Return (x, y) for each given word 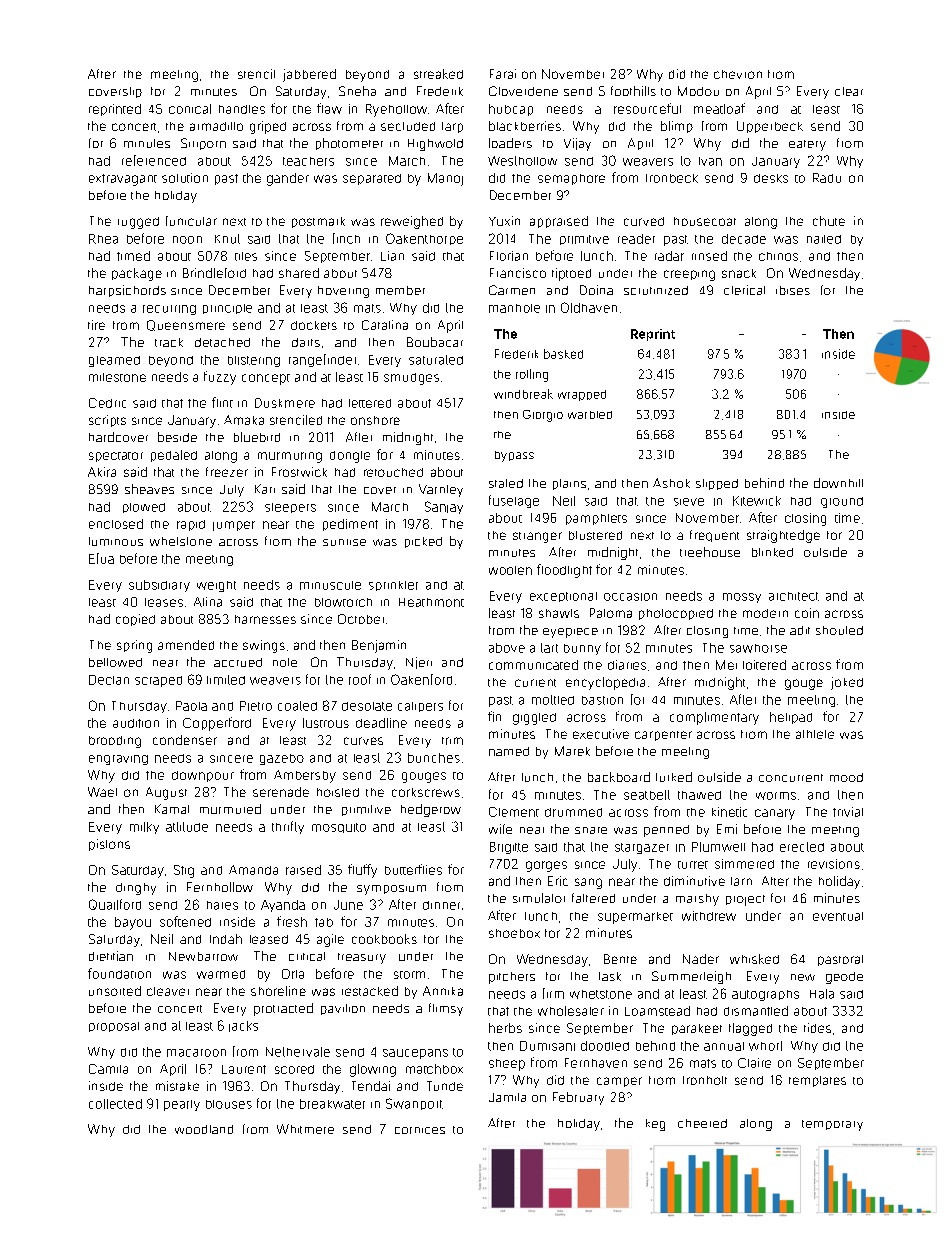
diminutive (694, 881)
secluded (408, 126)
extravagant (123, 180)
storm (409, 975)
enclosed (116, 524)
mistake (177, 1086)
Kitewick (757, 501)
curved (644, 221)
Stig (184, 871)
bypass (514, 456)
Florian (509, 256)
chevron (738, 74)
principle (227, 309)
